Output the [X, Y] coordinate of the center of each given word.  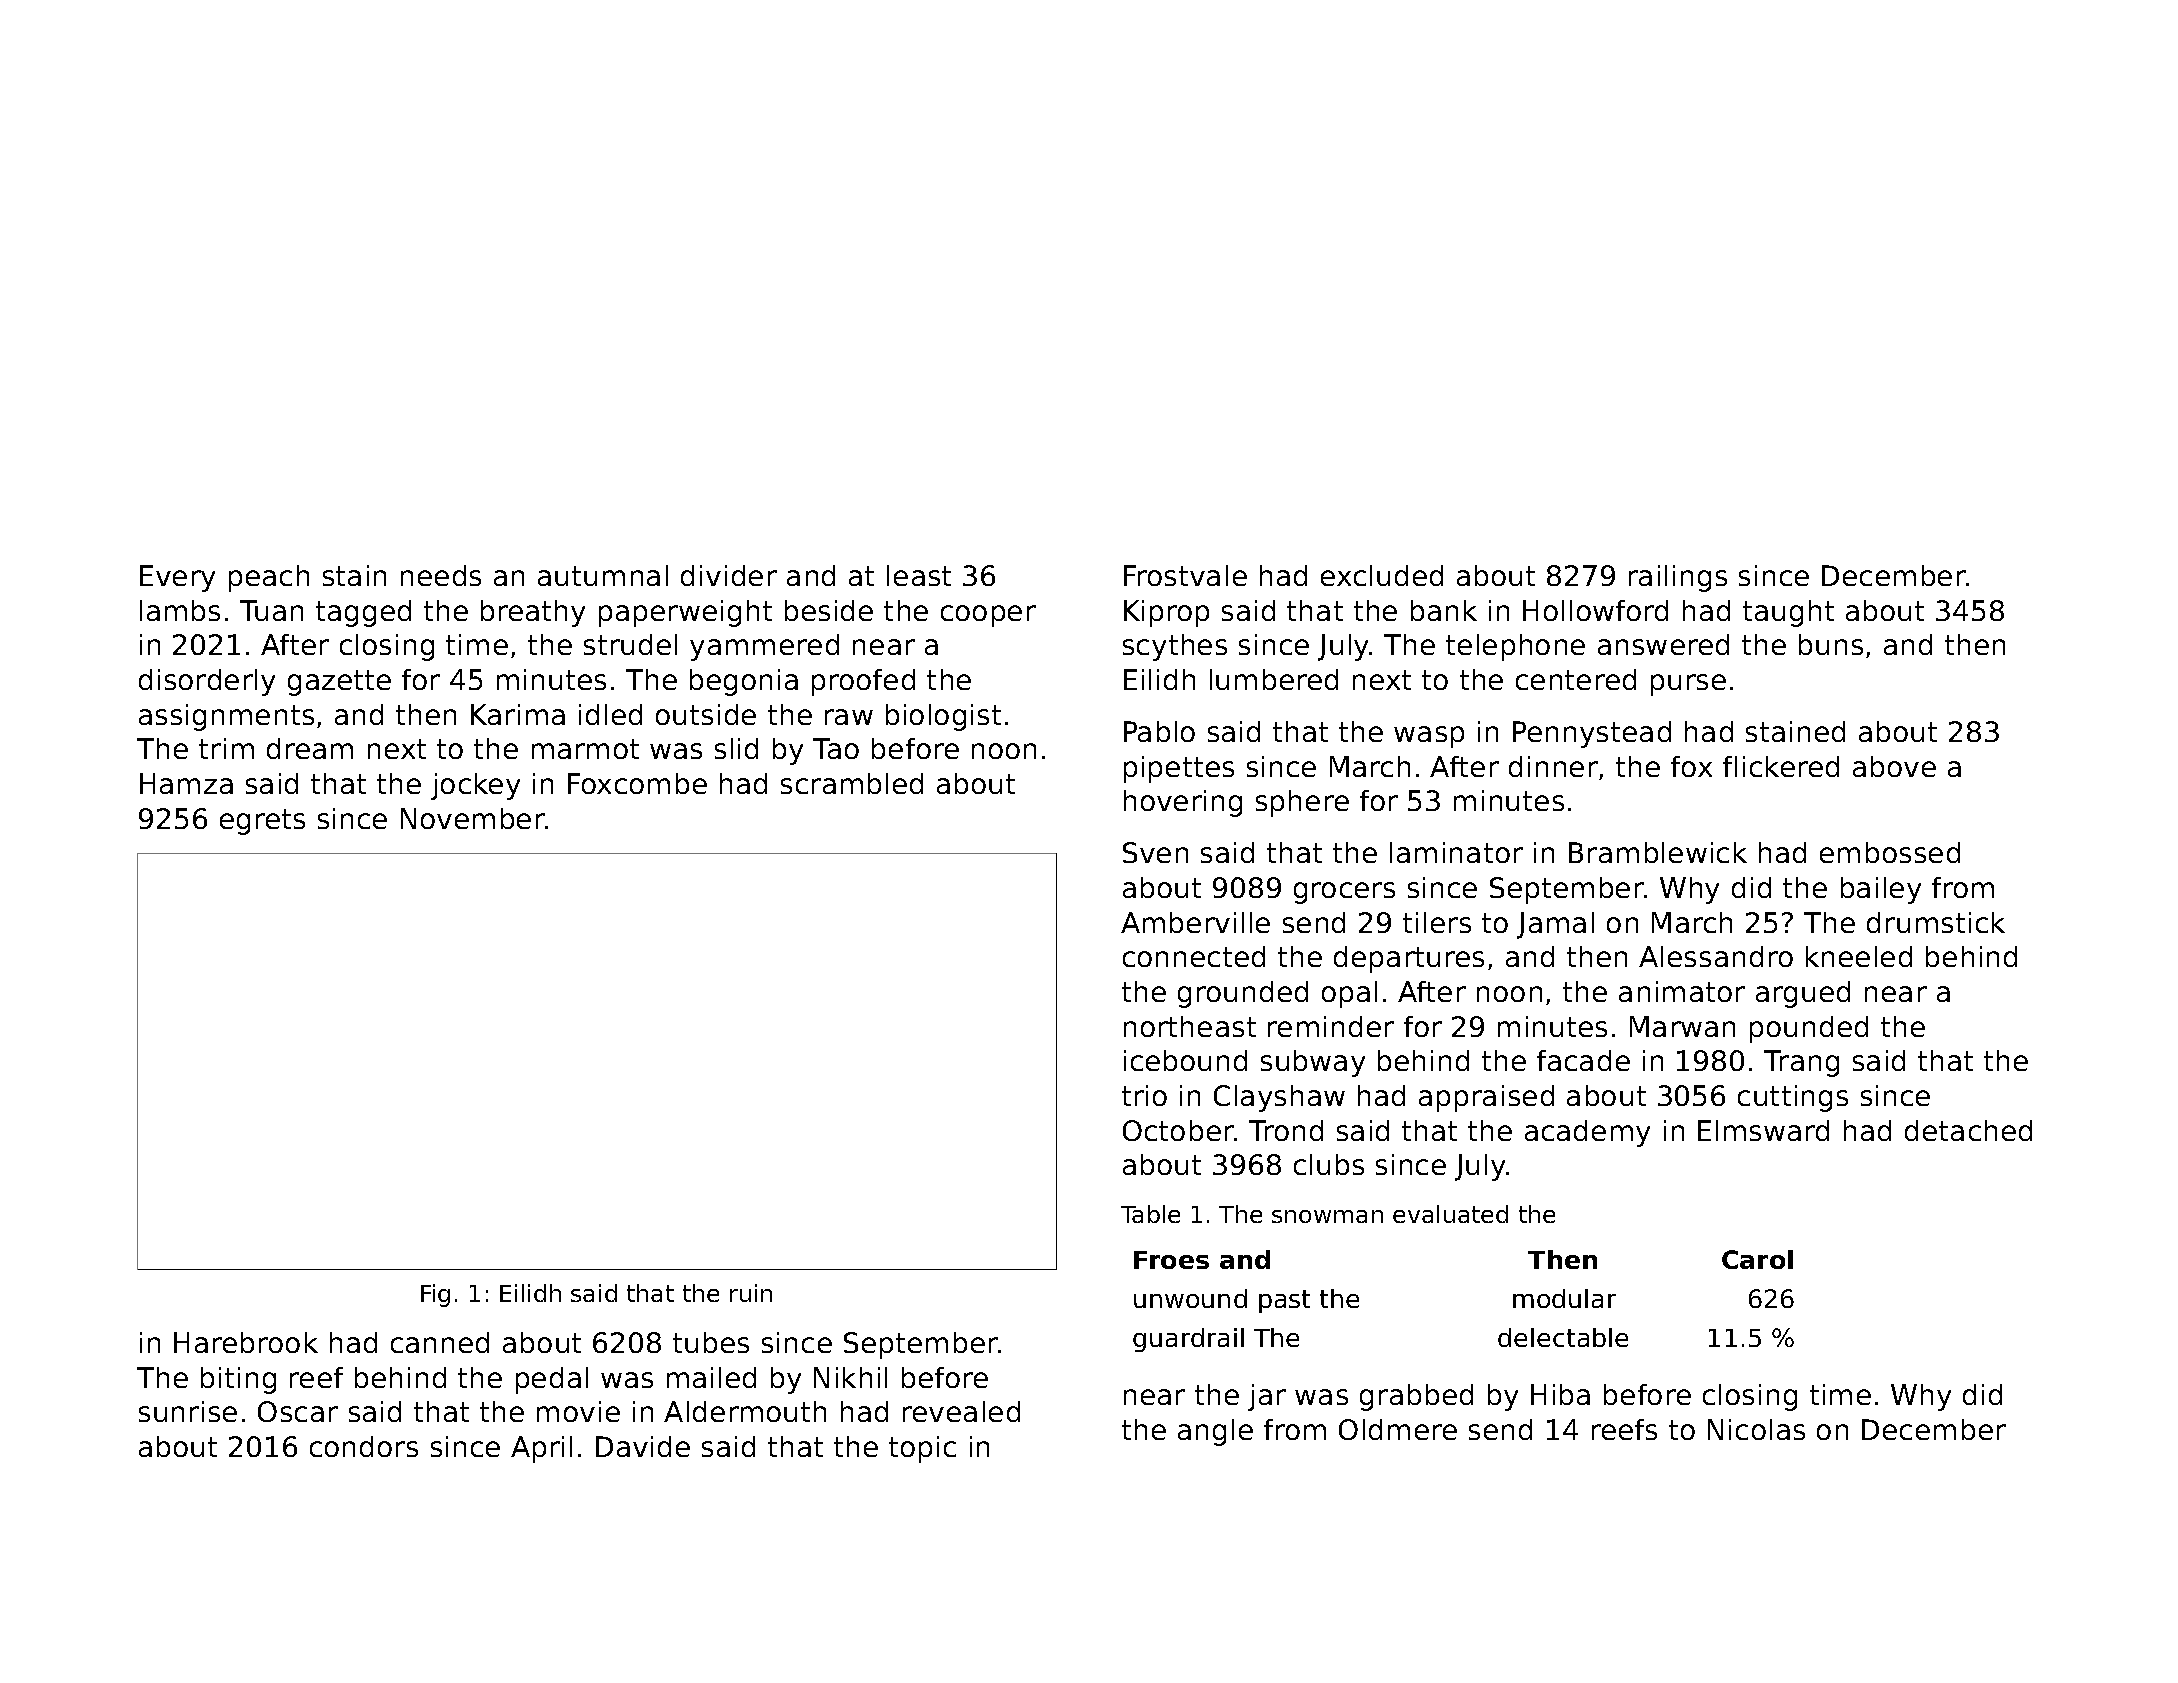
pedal [552, 1380]
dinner [1553, 766]
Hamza [186, 783]
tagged [363, 613]
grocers [1344, 893]
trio [1144, 1095]
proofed [863, 682]
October [1178, 1130]
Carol [1757, 1259]
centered [1576, 679]
